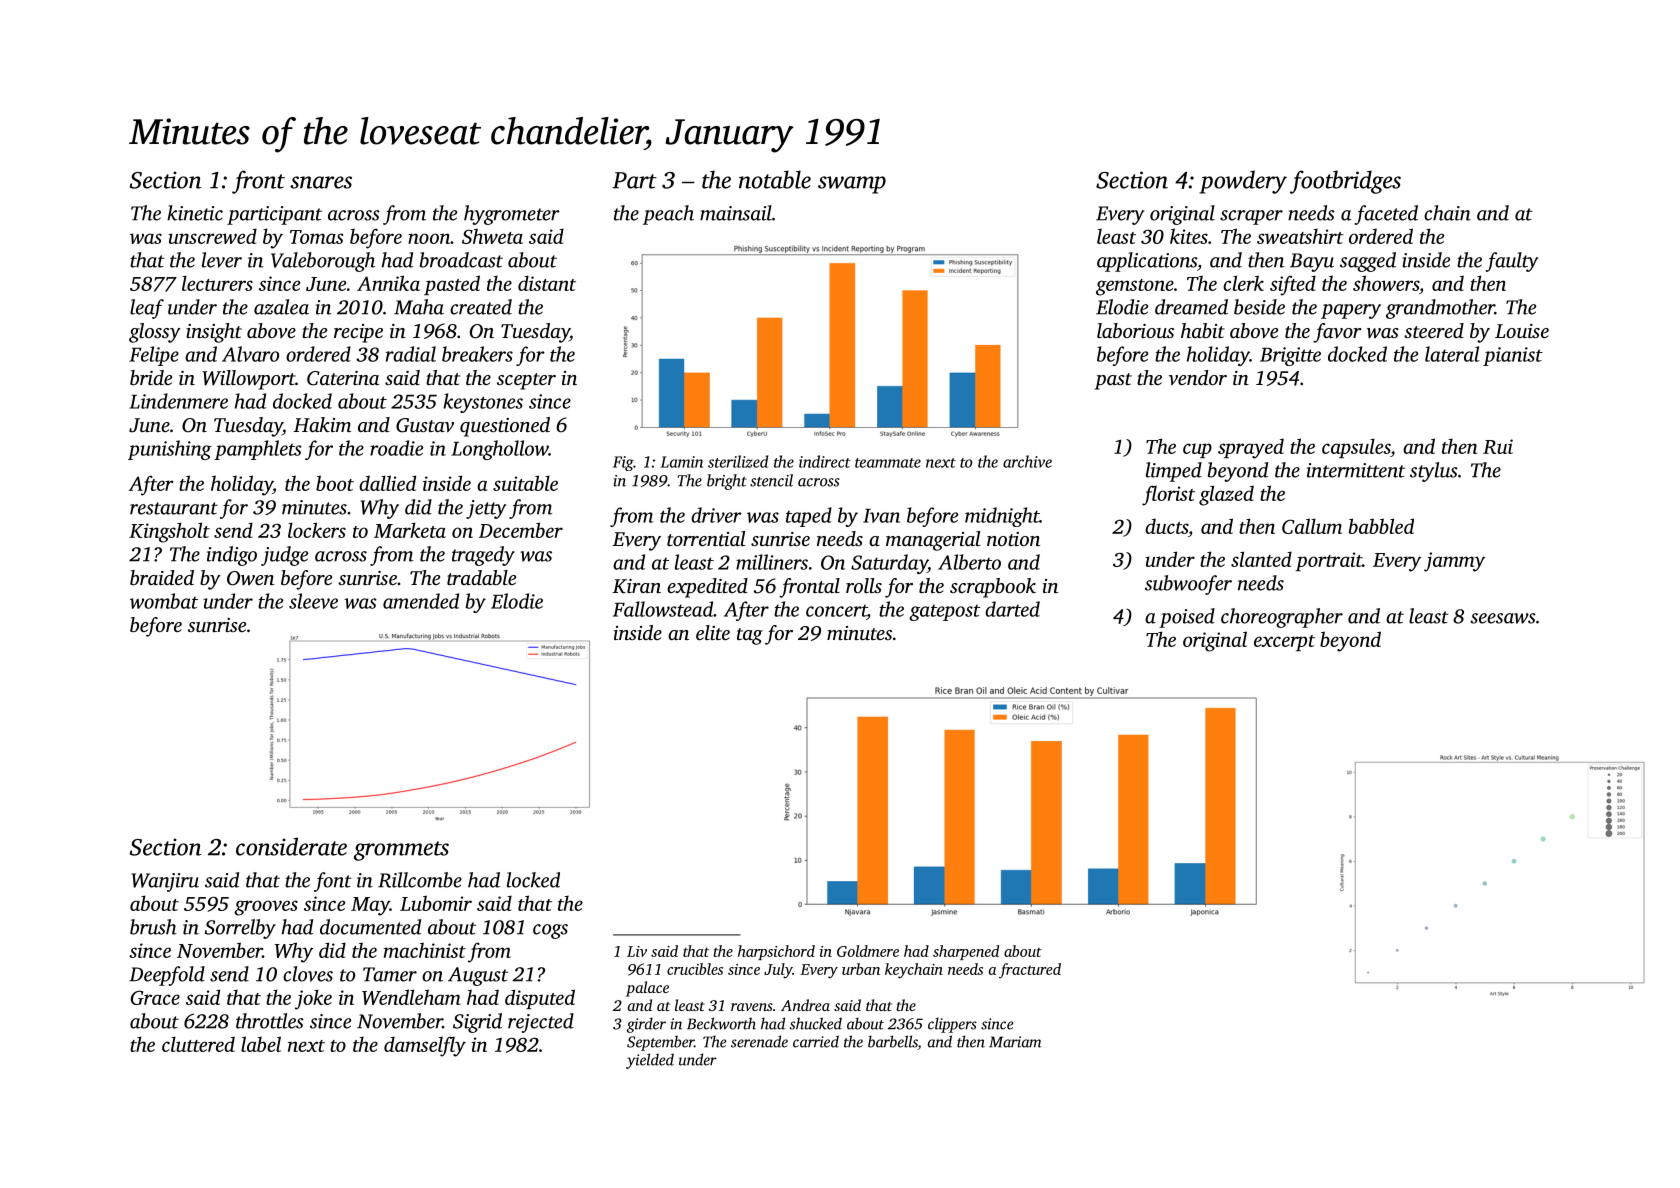  What do you see at coordinates (321, 182) in the image?
I see `snares` at bounding box center [321, 182].
